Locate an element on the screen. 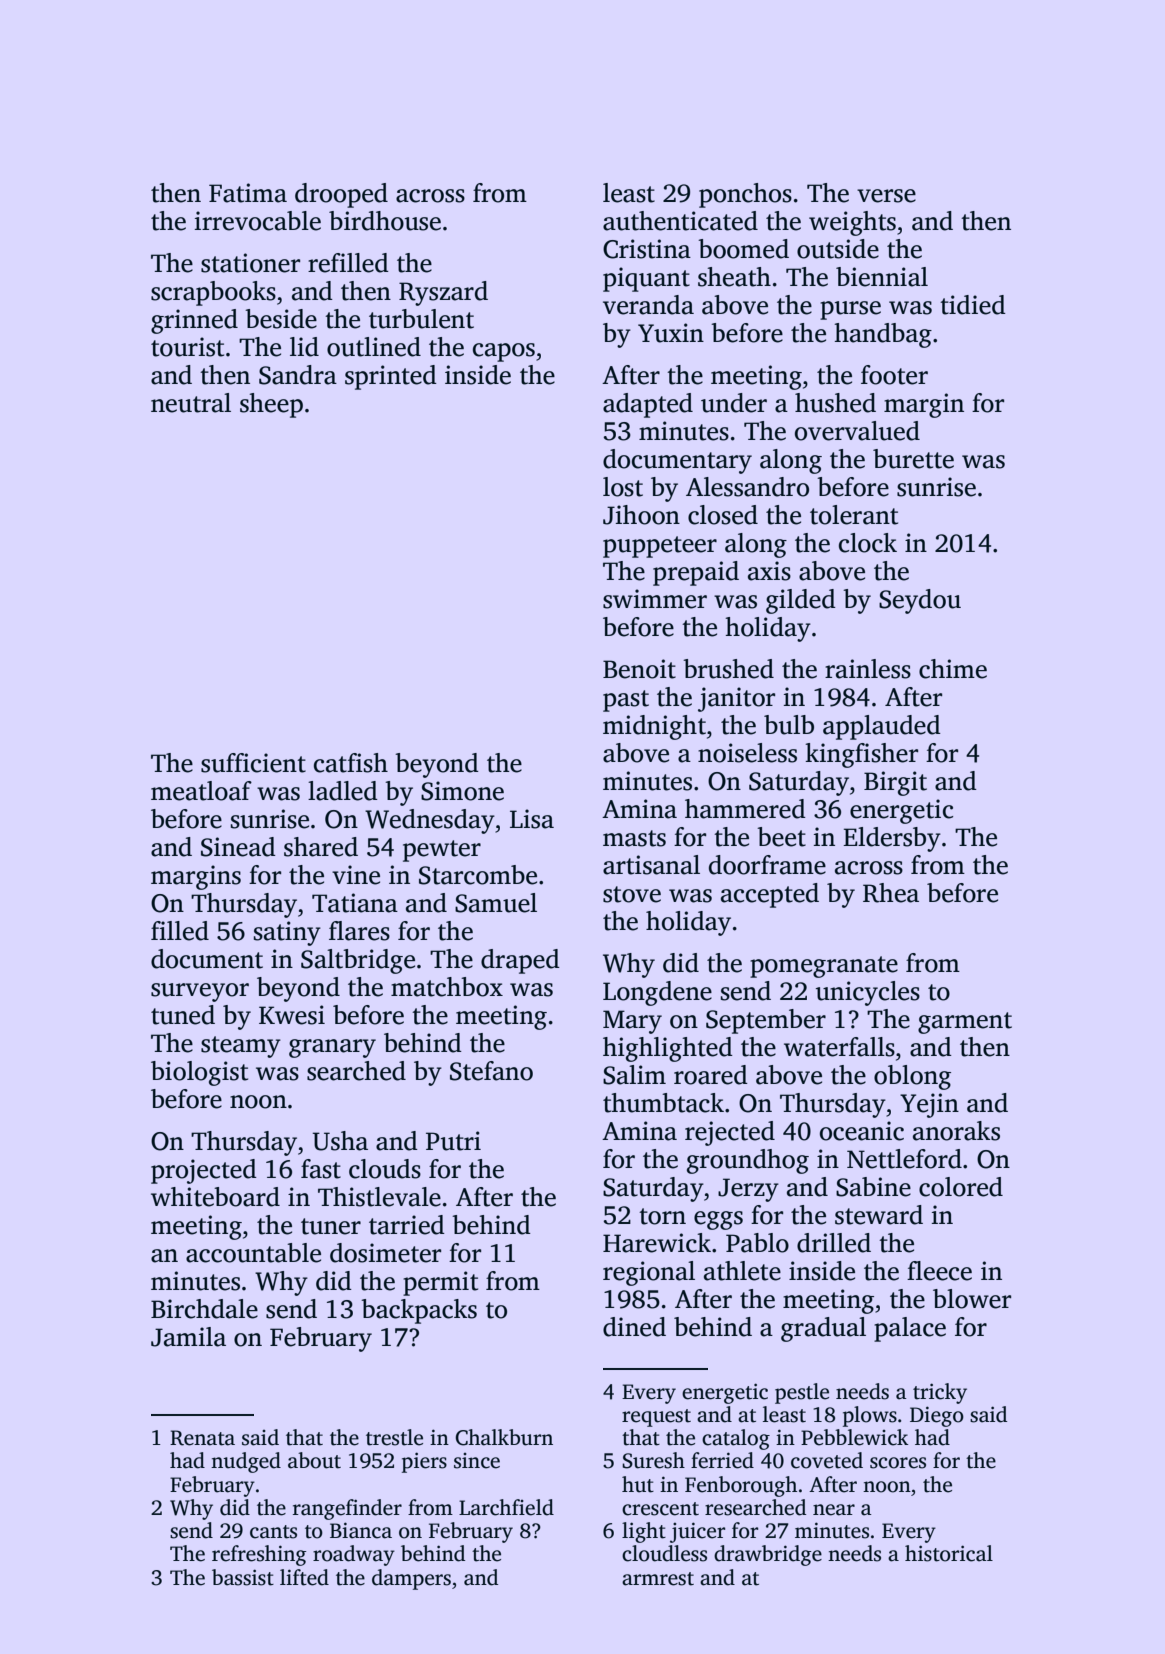 This screenshot has height=1654, width=1165. purse is located at coordinates (850, 310).
